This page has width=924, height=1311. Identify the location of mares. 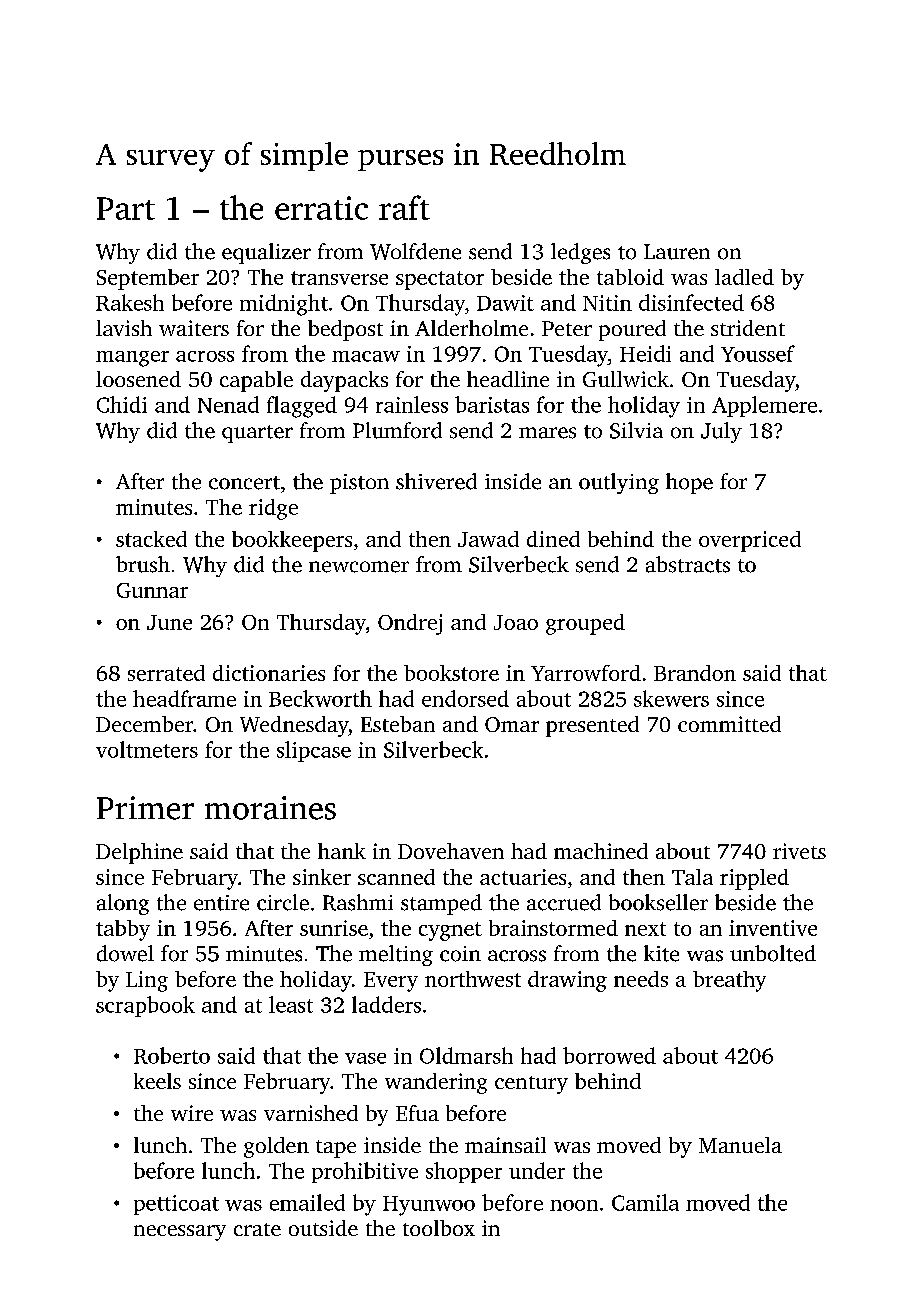
(547, 433).
